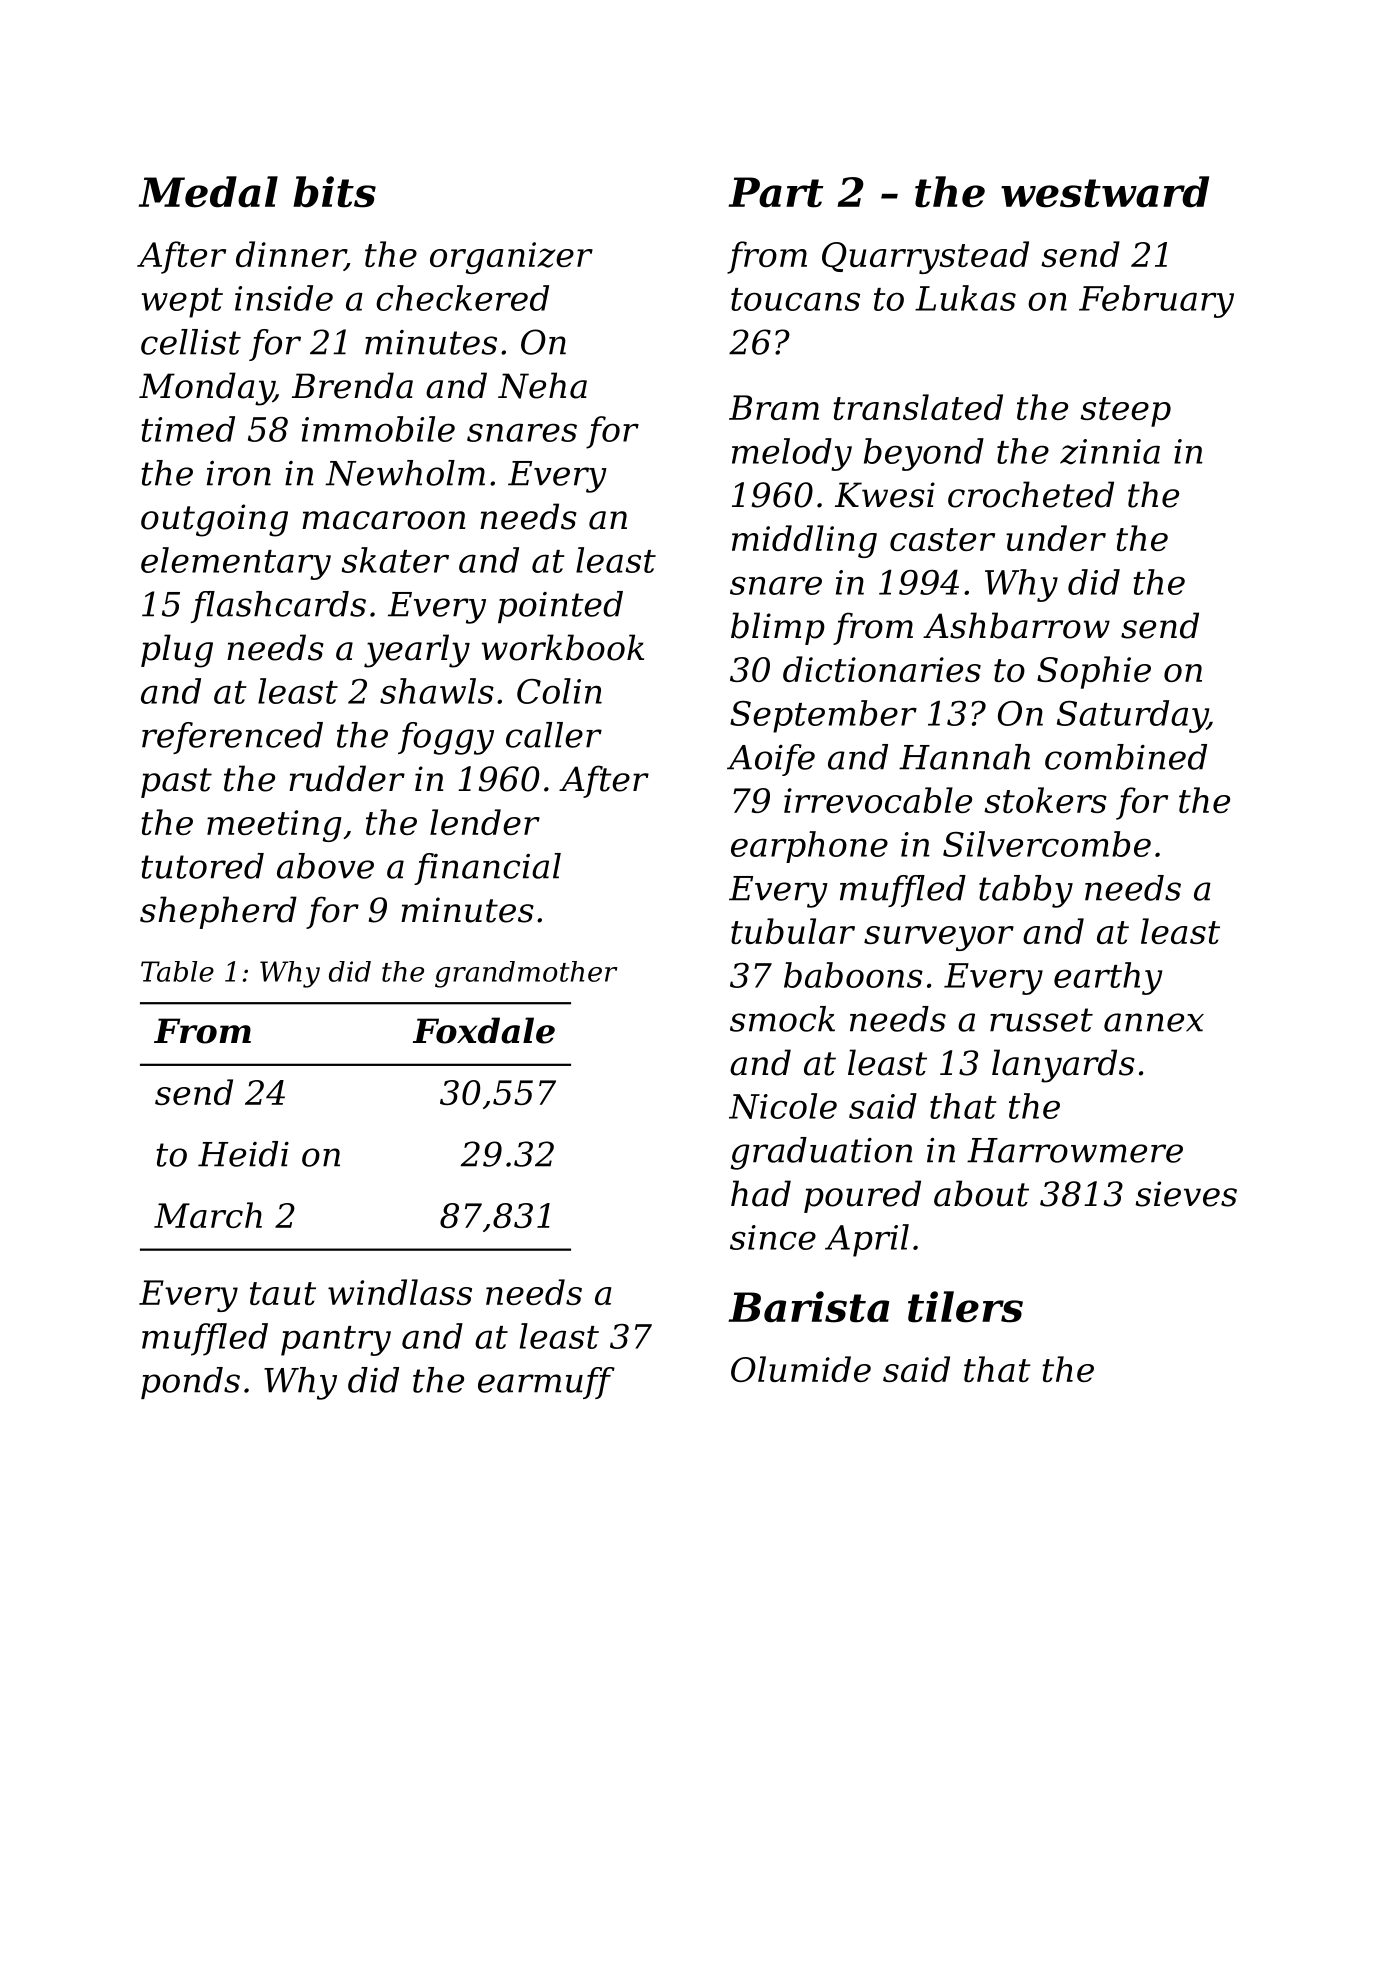 Image resolution: width=1386 pixels, height=1969 pixels. I want to click on tilers, so click(965, 1307).
